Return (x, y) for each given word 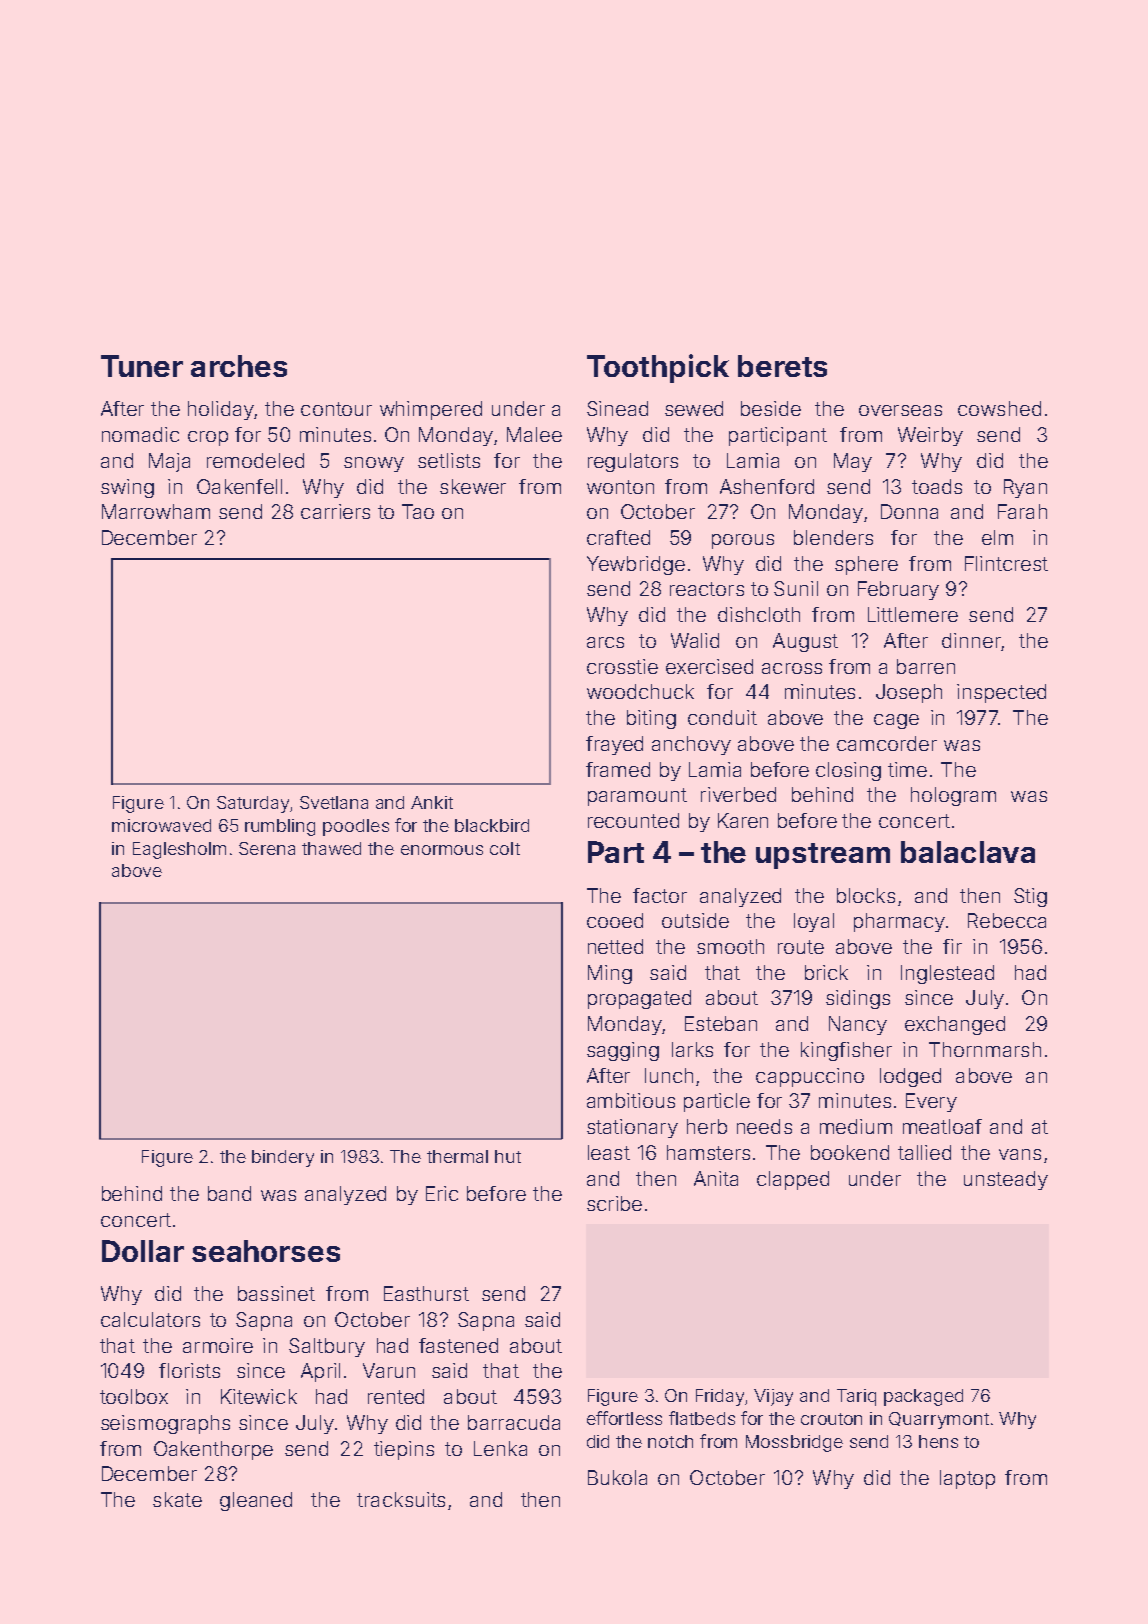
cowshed (999, 408)
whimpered (431, 410)
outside (695, 920)
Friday (720, 1397)
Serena (267, 848)
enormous (442, 850)
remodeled (255, 460)
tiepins (404, 1450)
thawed (331, 848)
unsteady (1006, 1180)
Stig (1030, 897)
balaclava (968, 852)
